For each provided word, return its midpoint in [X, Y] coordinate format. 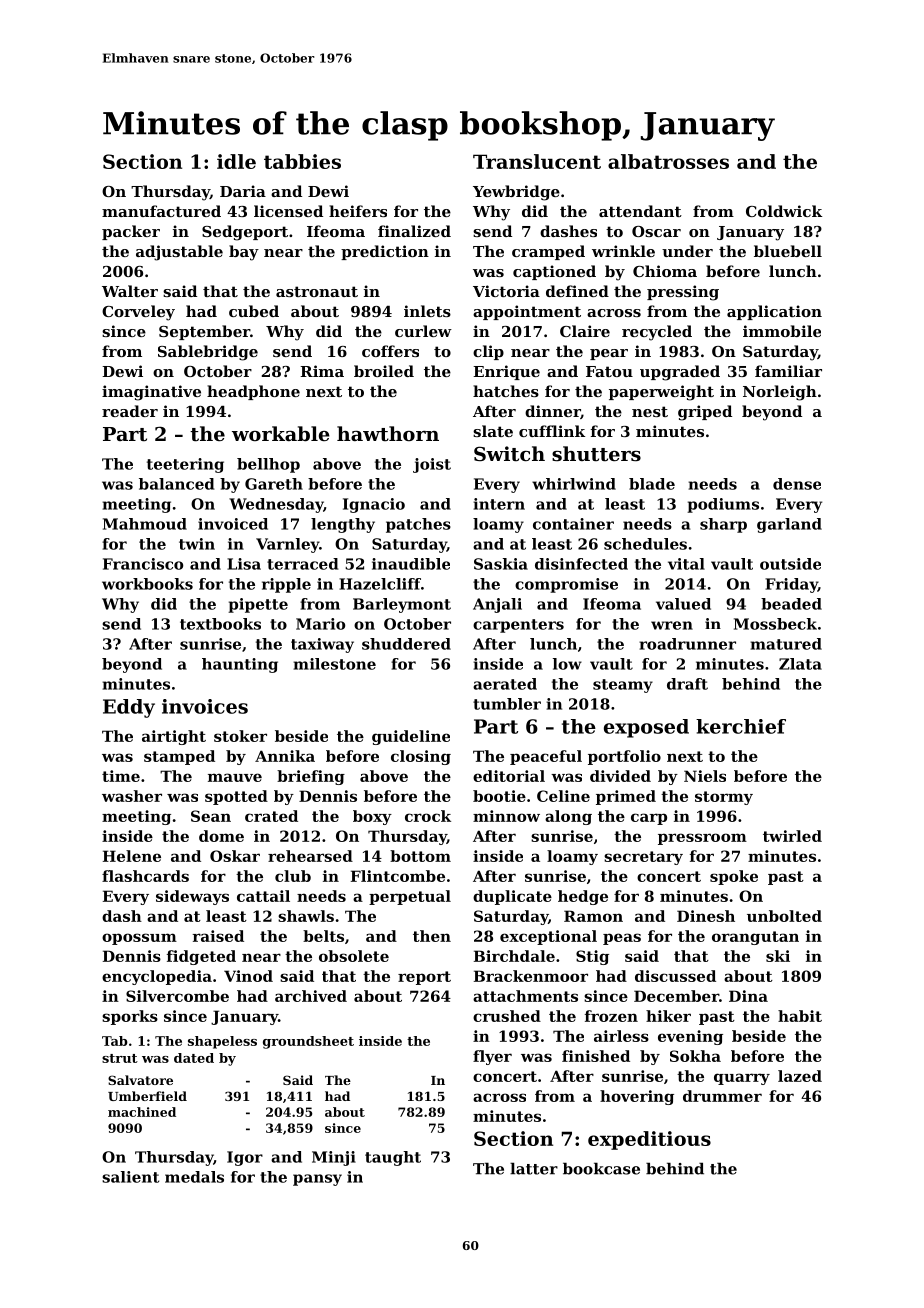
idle [236, 161]
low [567, 664]
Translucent [537, 161]
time [121, 776]
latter [534, 1168]
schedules [645, 544]
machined [142, 1112]
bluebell [788, 251]
